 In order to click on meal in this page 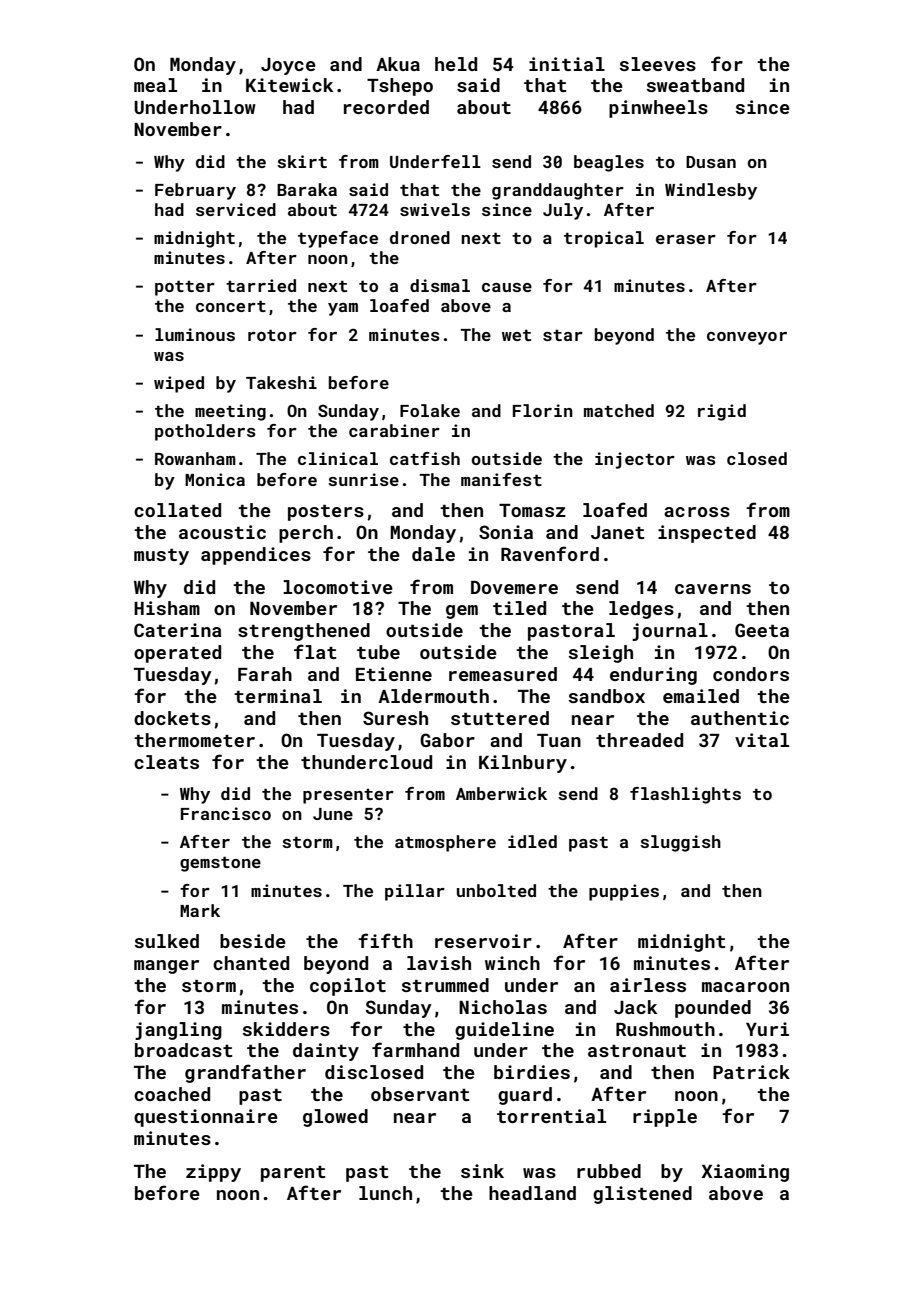, I will do `click(155, 85)`.
